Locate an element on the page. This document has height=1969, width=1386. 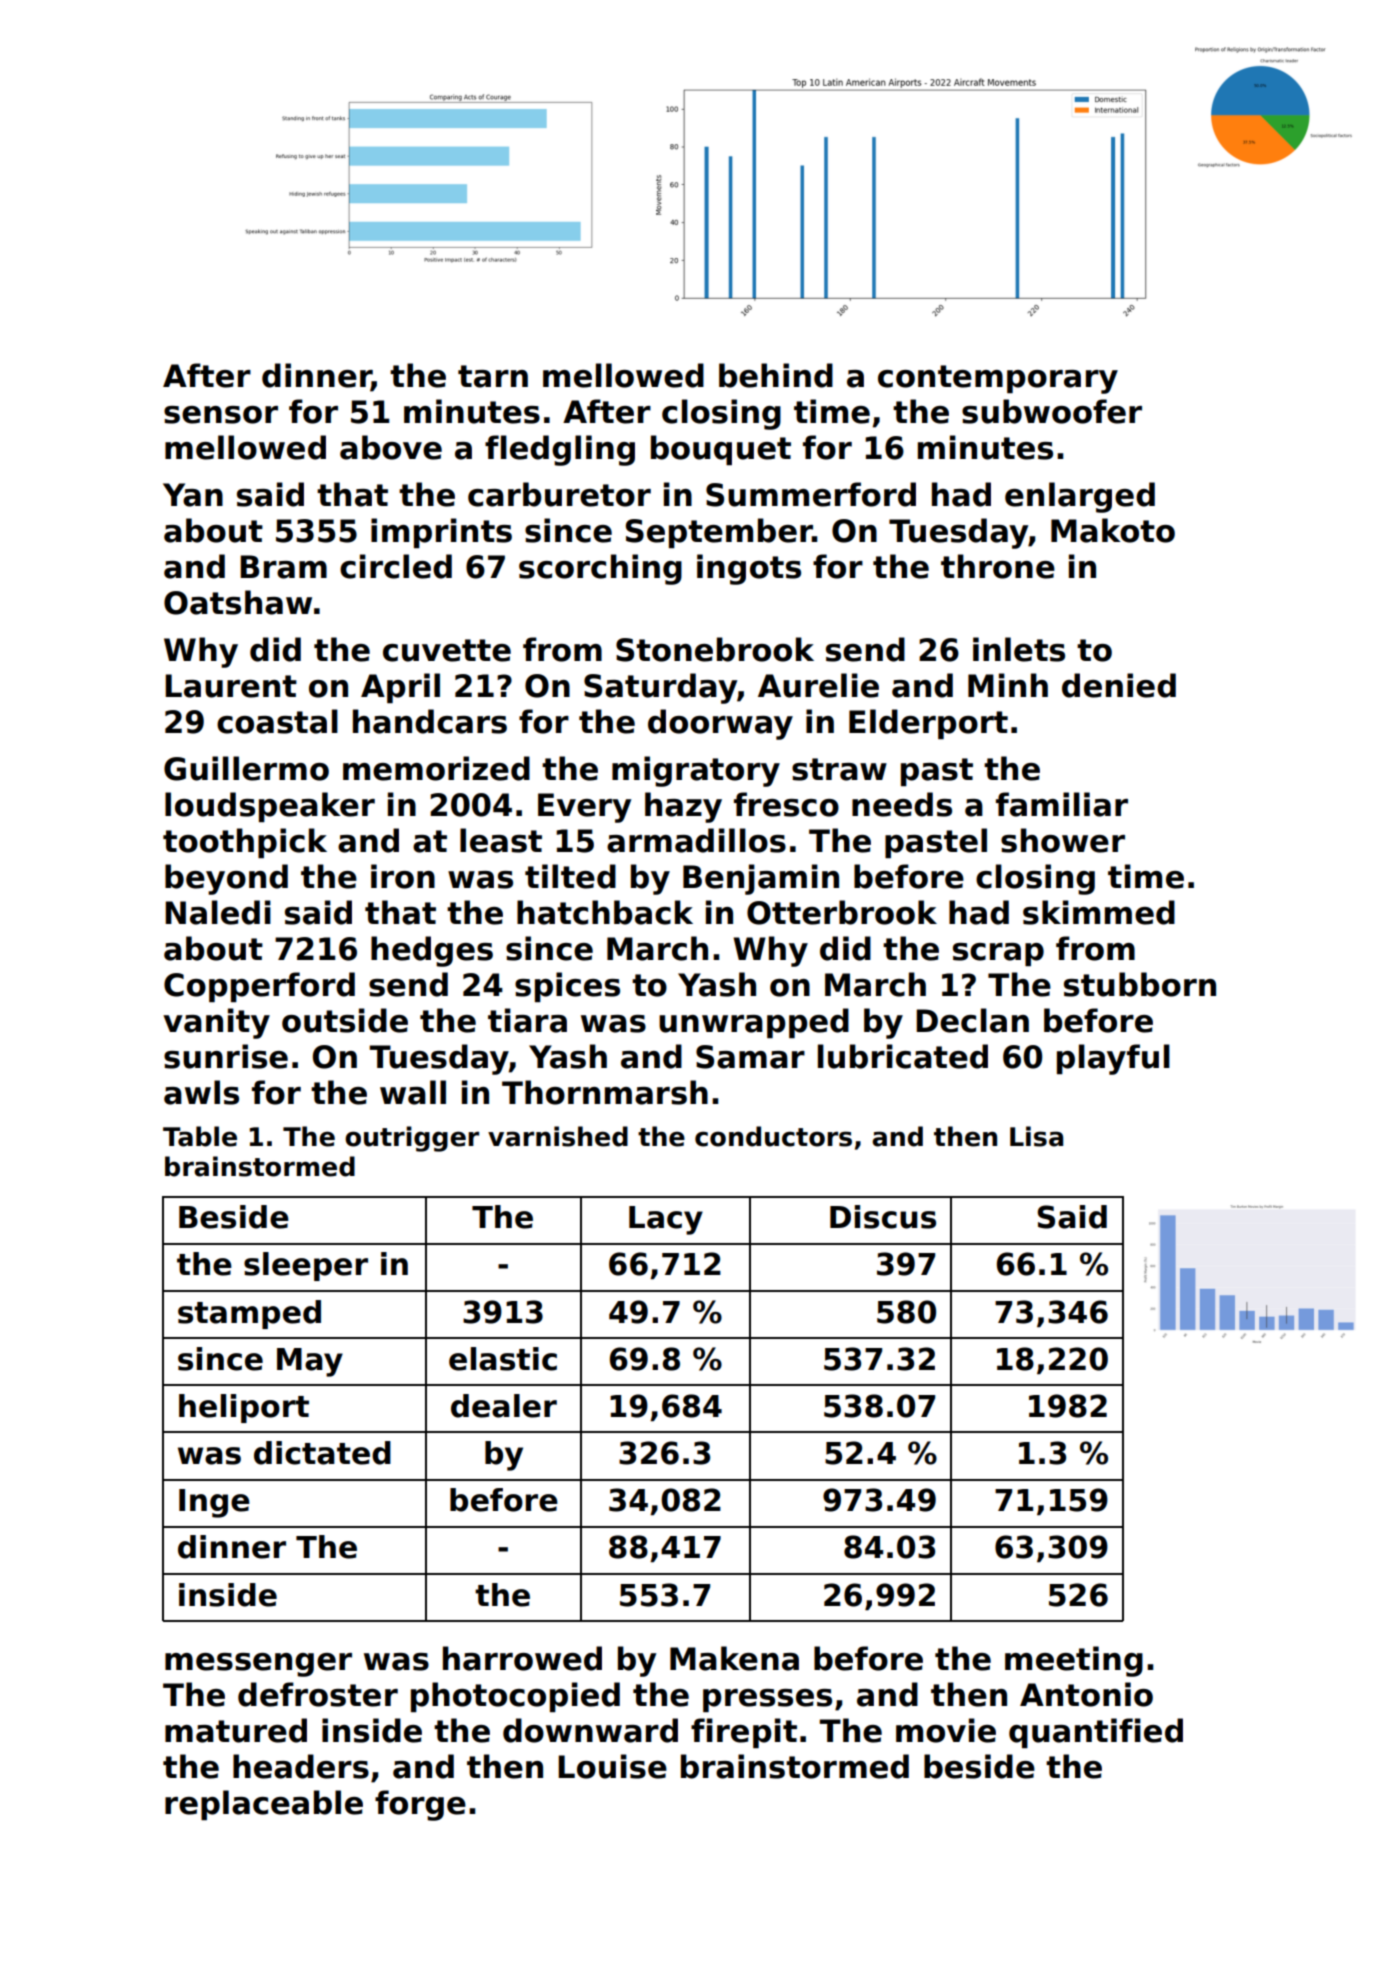
Makena is located at coordinates (734, 1658).
